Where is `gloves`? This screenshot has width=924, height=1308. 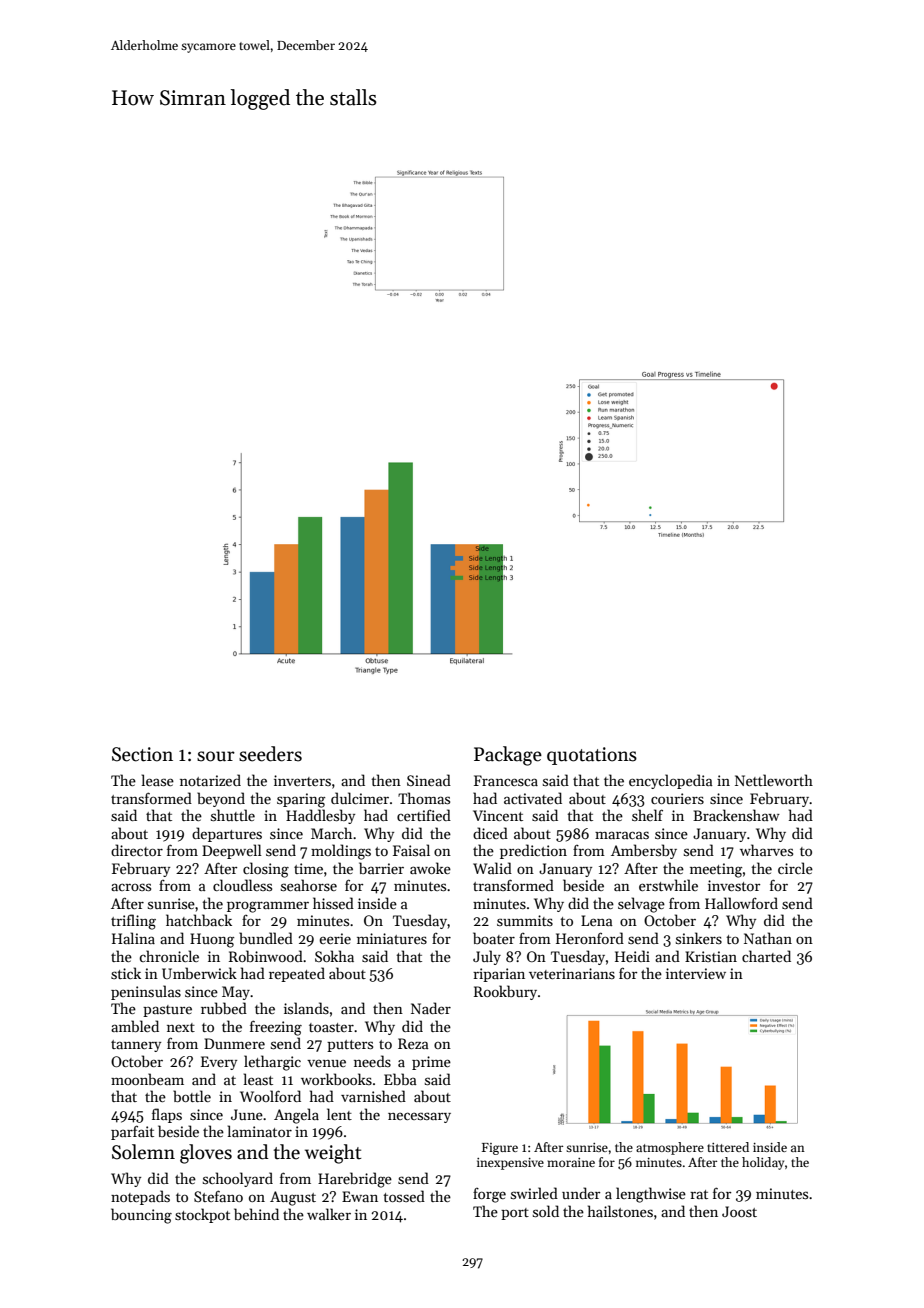
gloves is located at coordinates (206, 1154).
